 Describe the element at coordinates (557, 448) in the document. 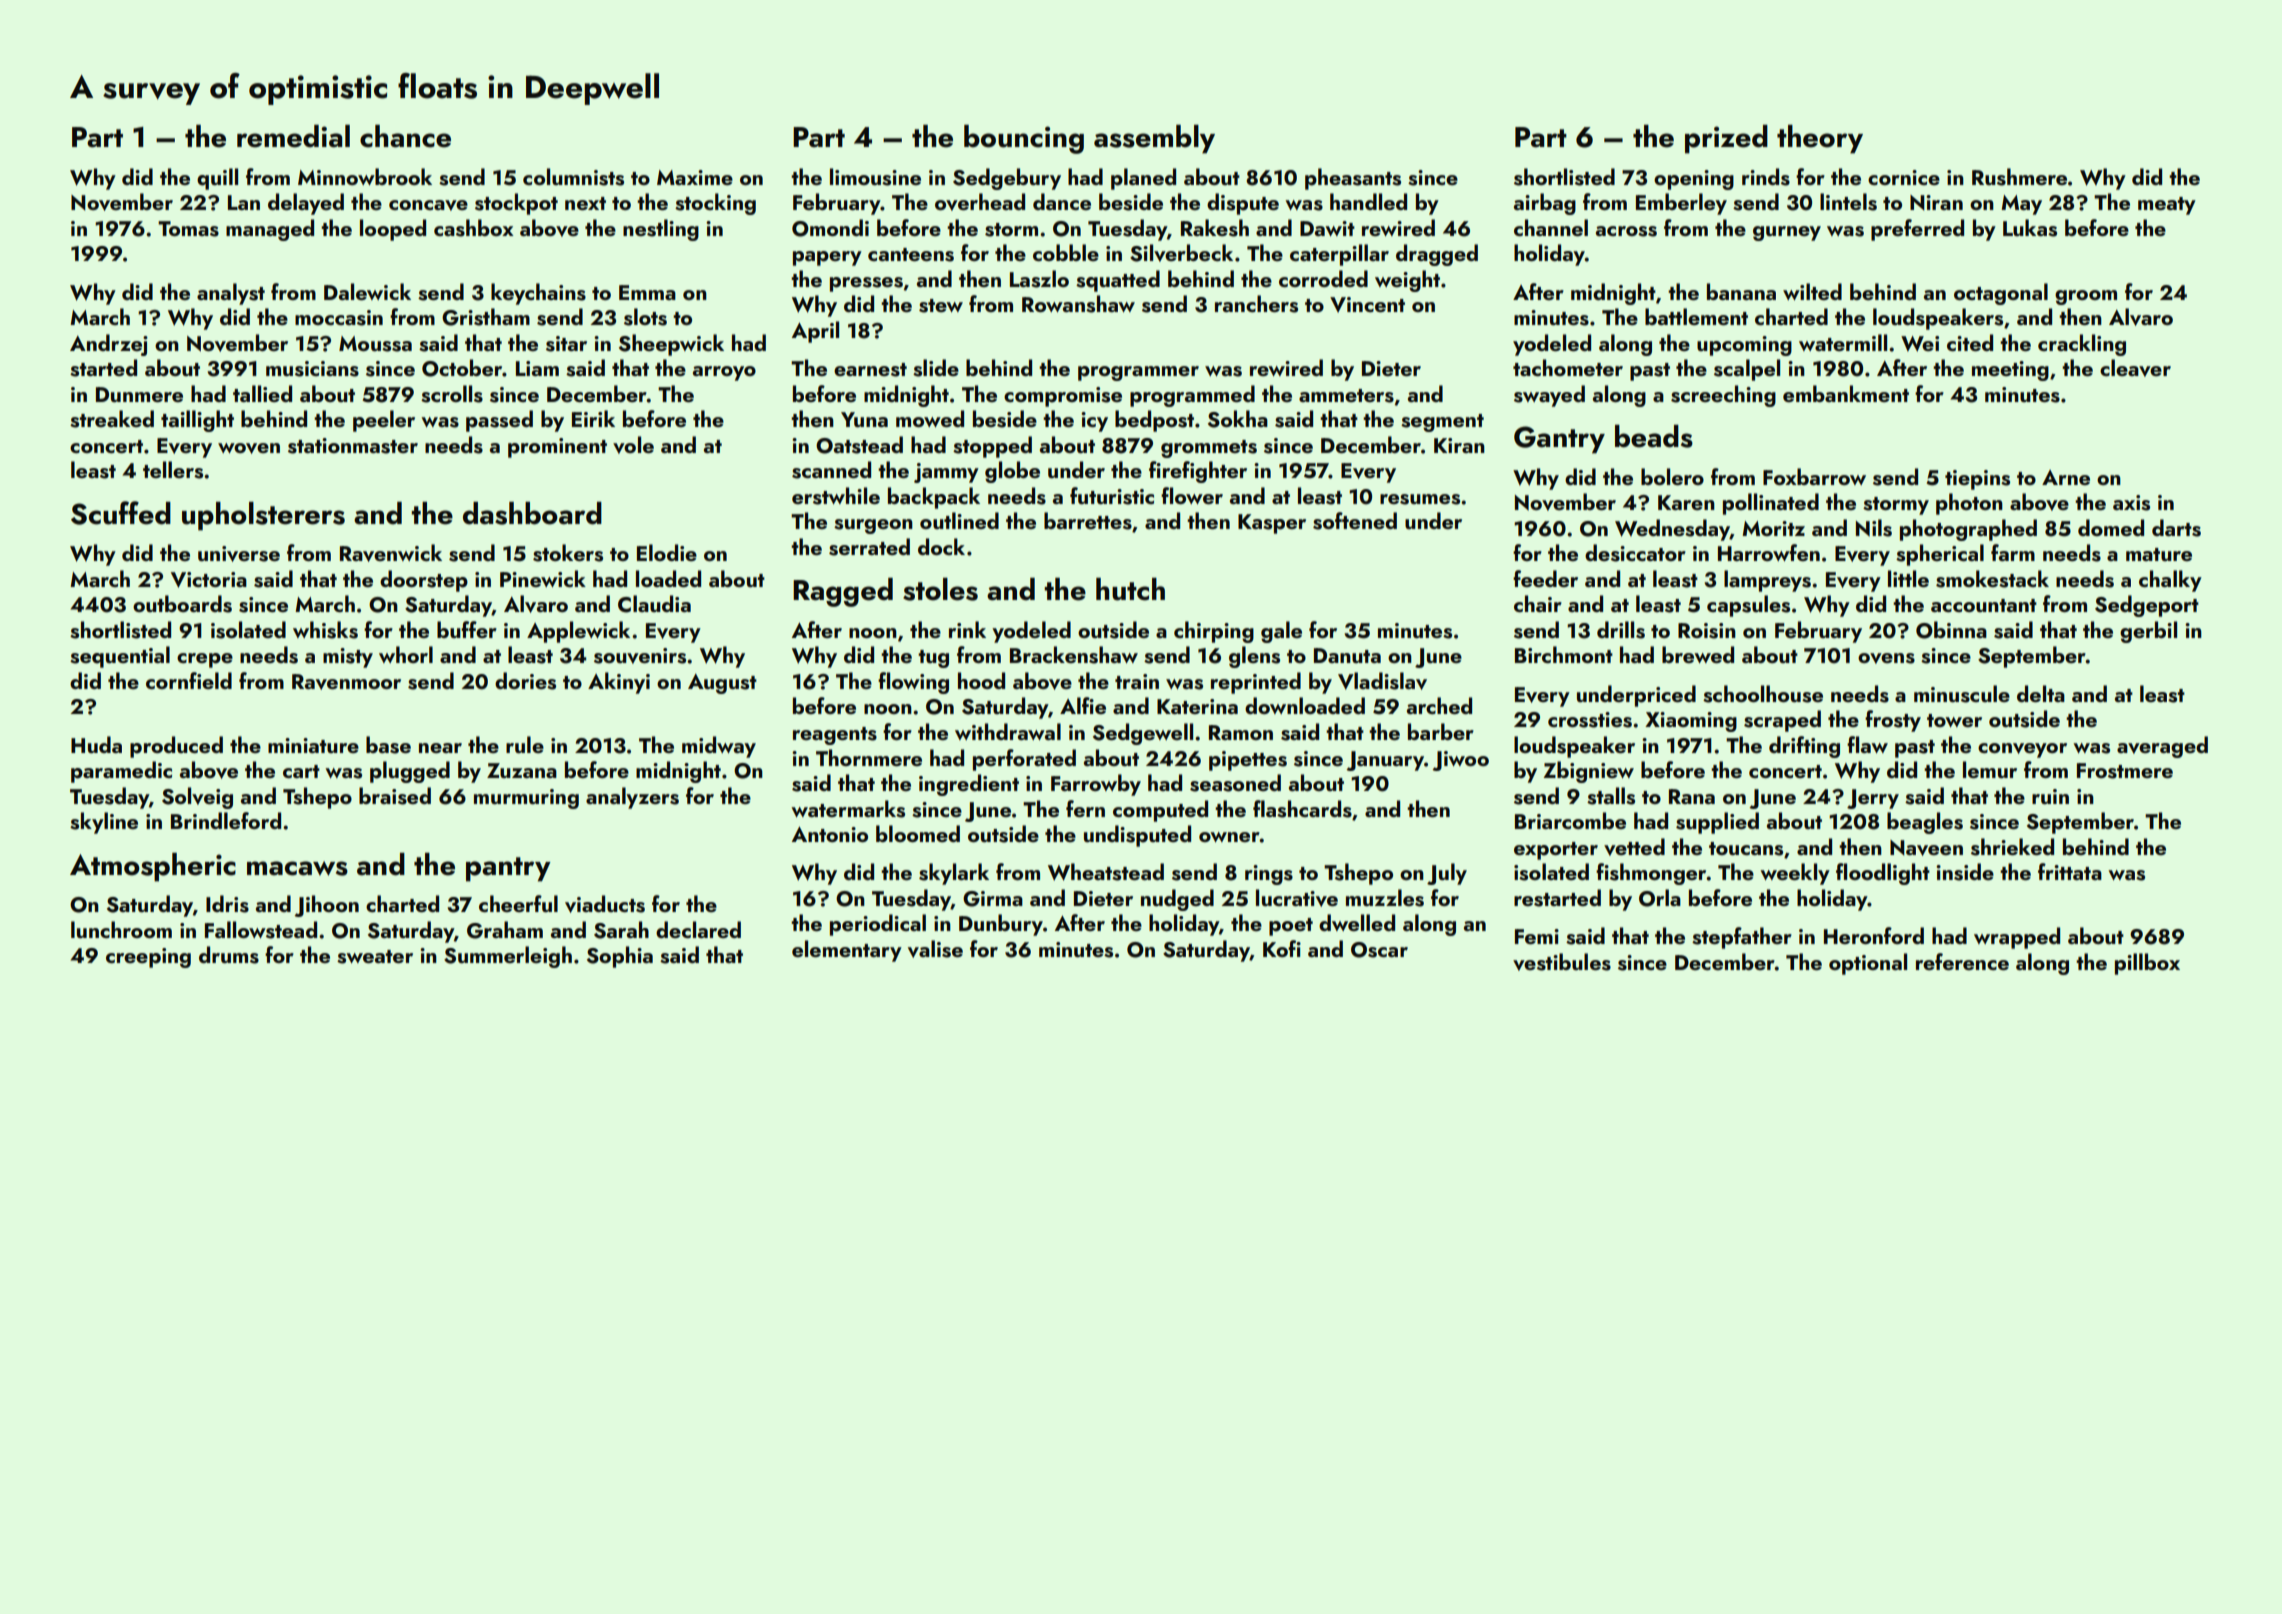

I see `prominent` at that location.
